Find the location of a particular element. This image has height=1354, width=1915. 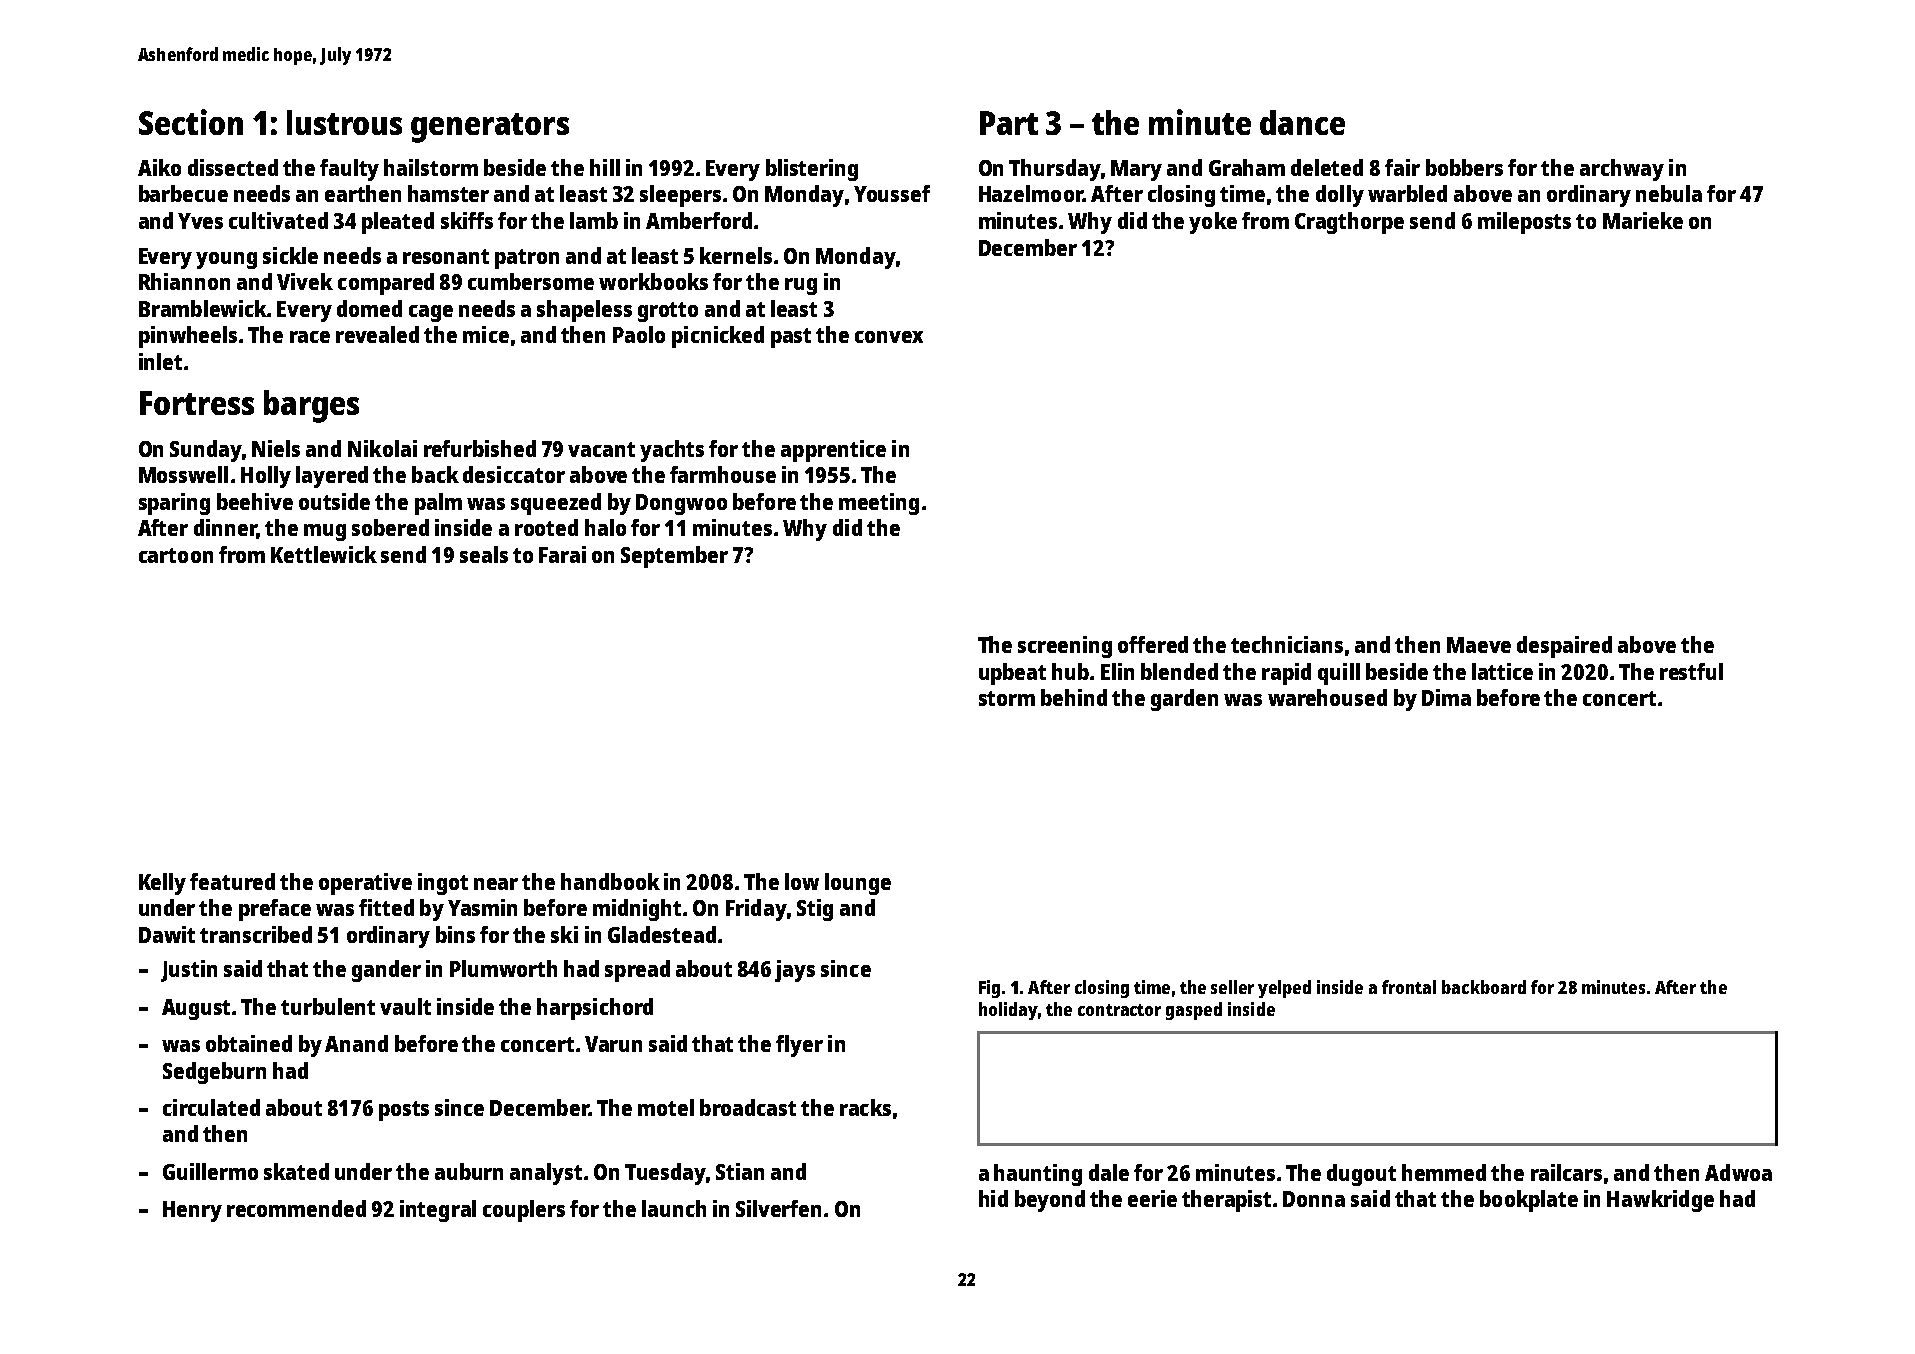

restful is located at coordinates (1691, 671).
